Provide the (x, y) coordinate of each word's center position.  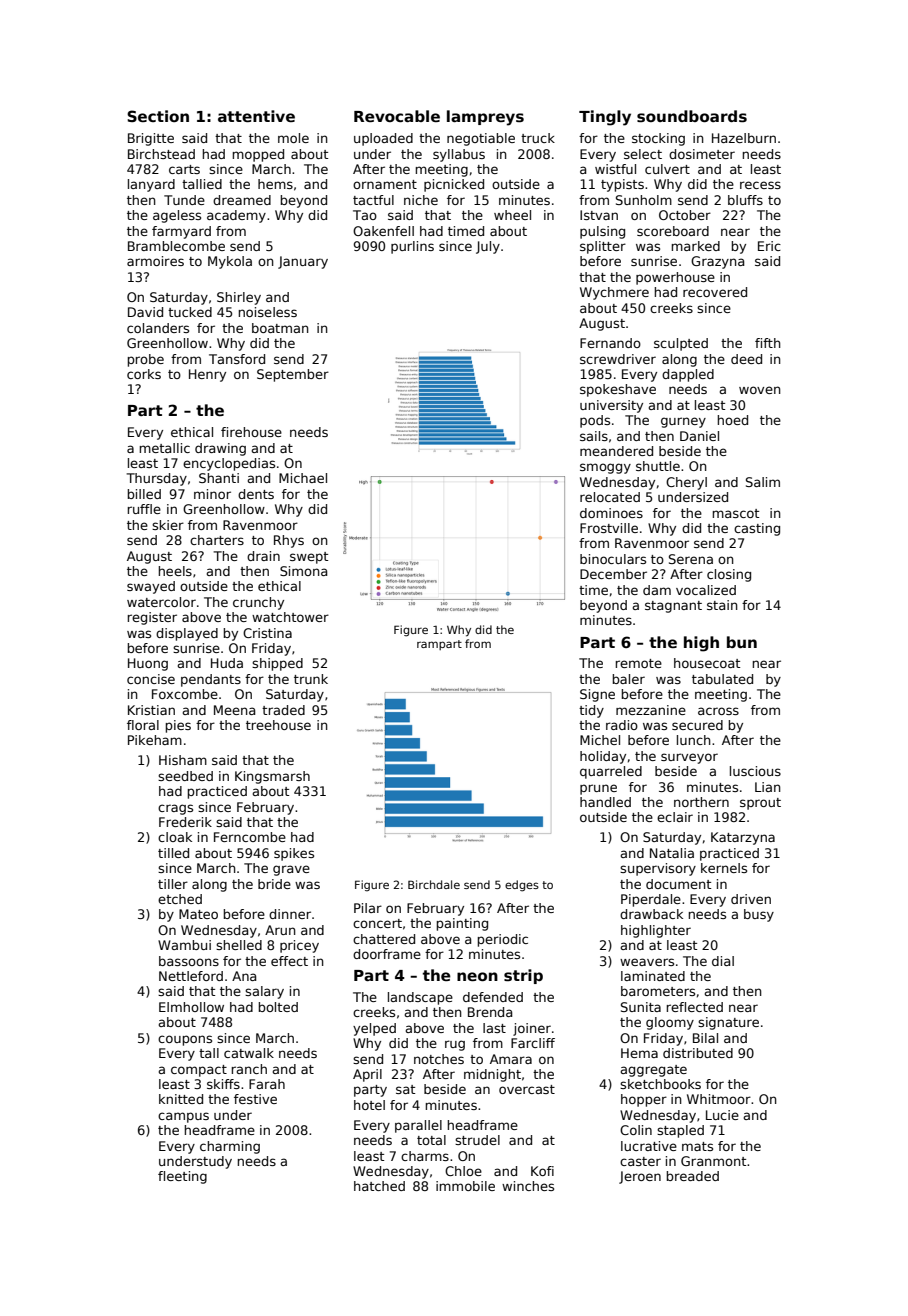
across (718, 711)
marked (696, 246)
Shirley (239, 298)
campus (183, 1117)
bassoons (189, 961)
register (152, 618)
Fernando (610, 343)
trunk (311, 679)
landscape (420, 998)
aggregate (653, 1071)
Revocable (397, 116)
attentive (256, 116)
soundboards (692, 116)
